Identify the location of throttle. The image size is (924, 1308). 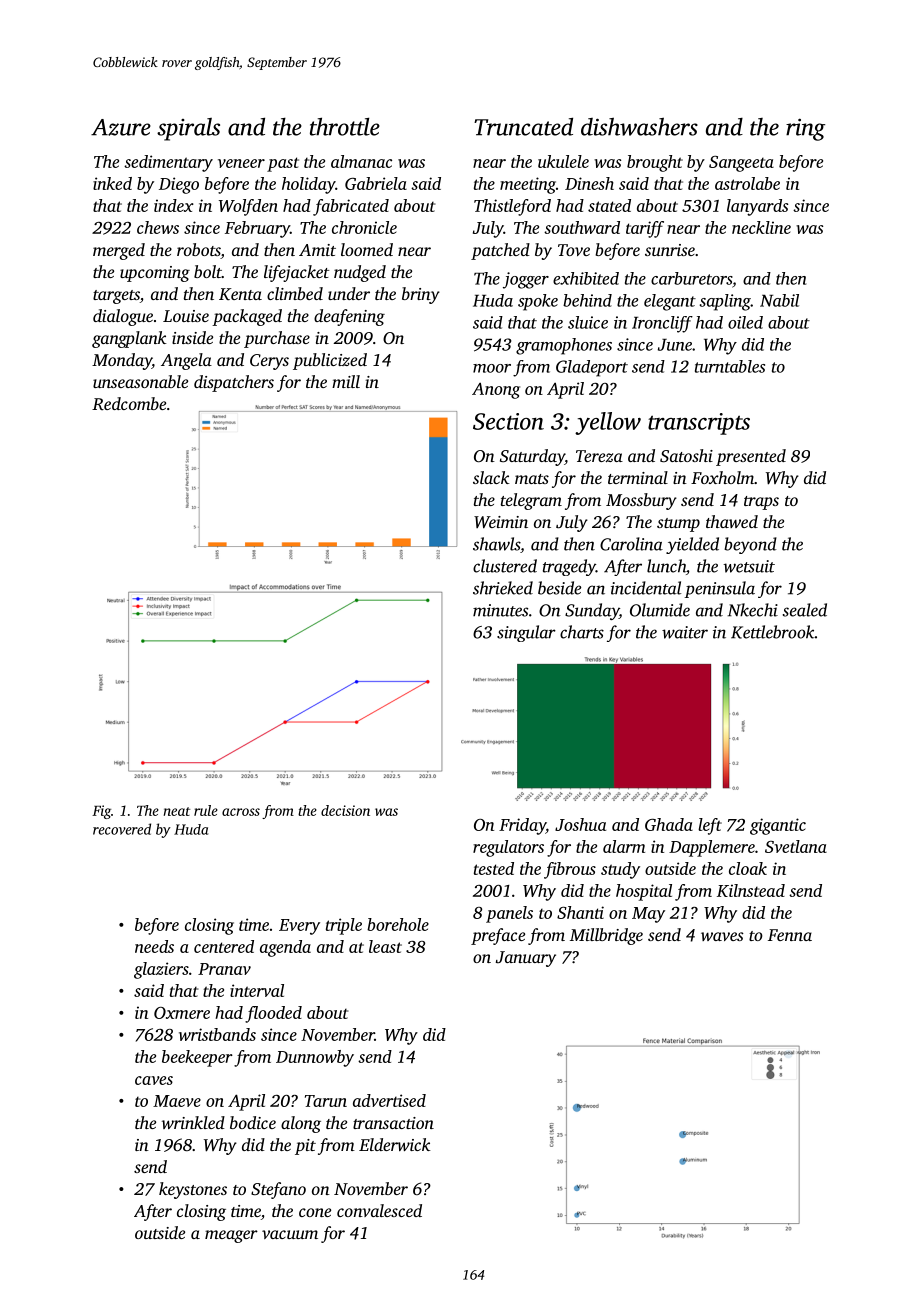
(345, 126).
